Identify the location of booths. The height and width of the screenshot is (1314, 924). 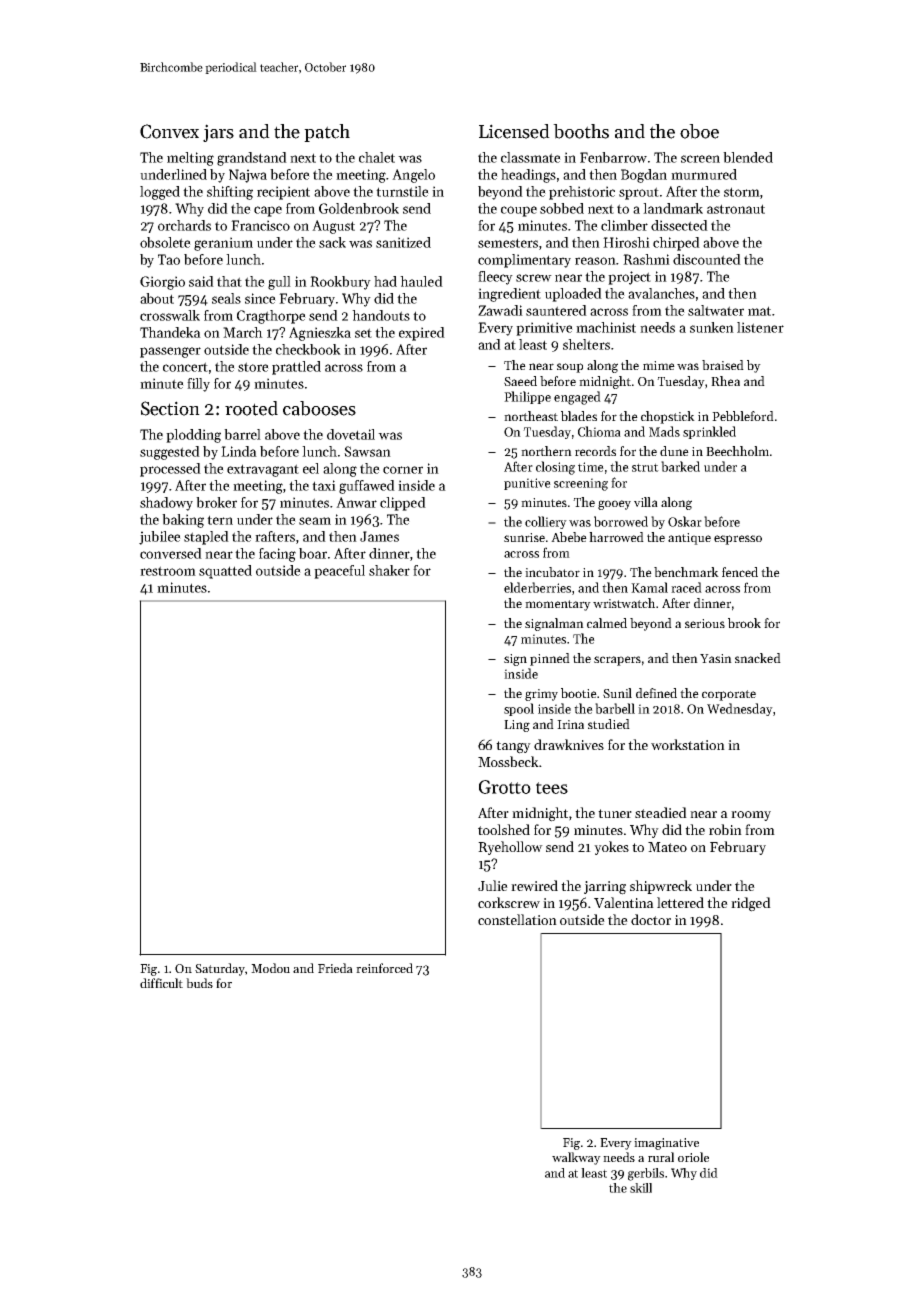
(581, 131).
